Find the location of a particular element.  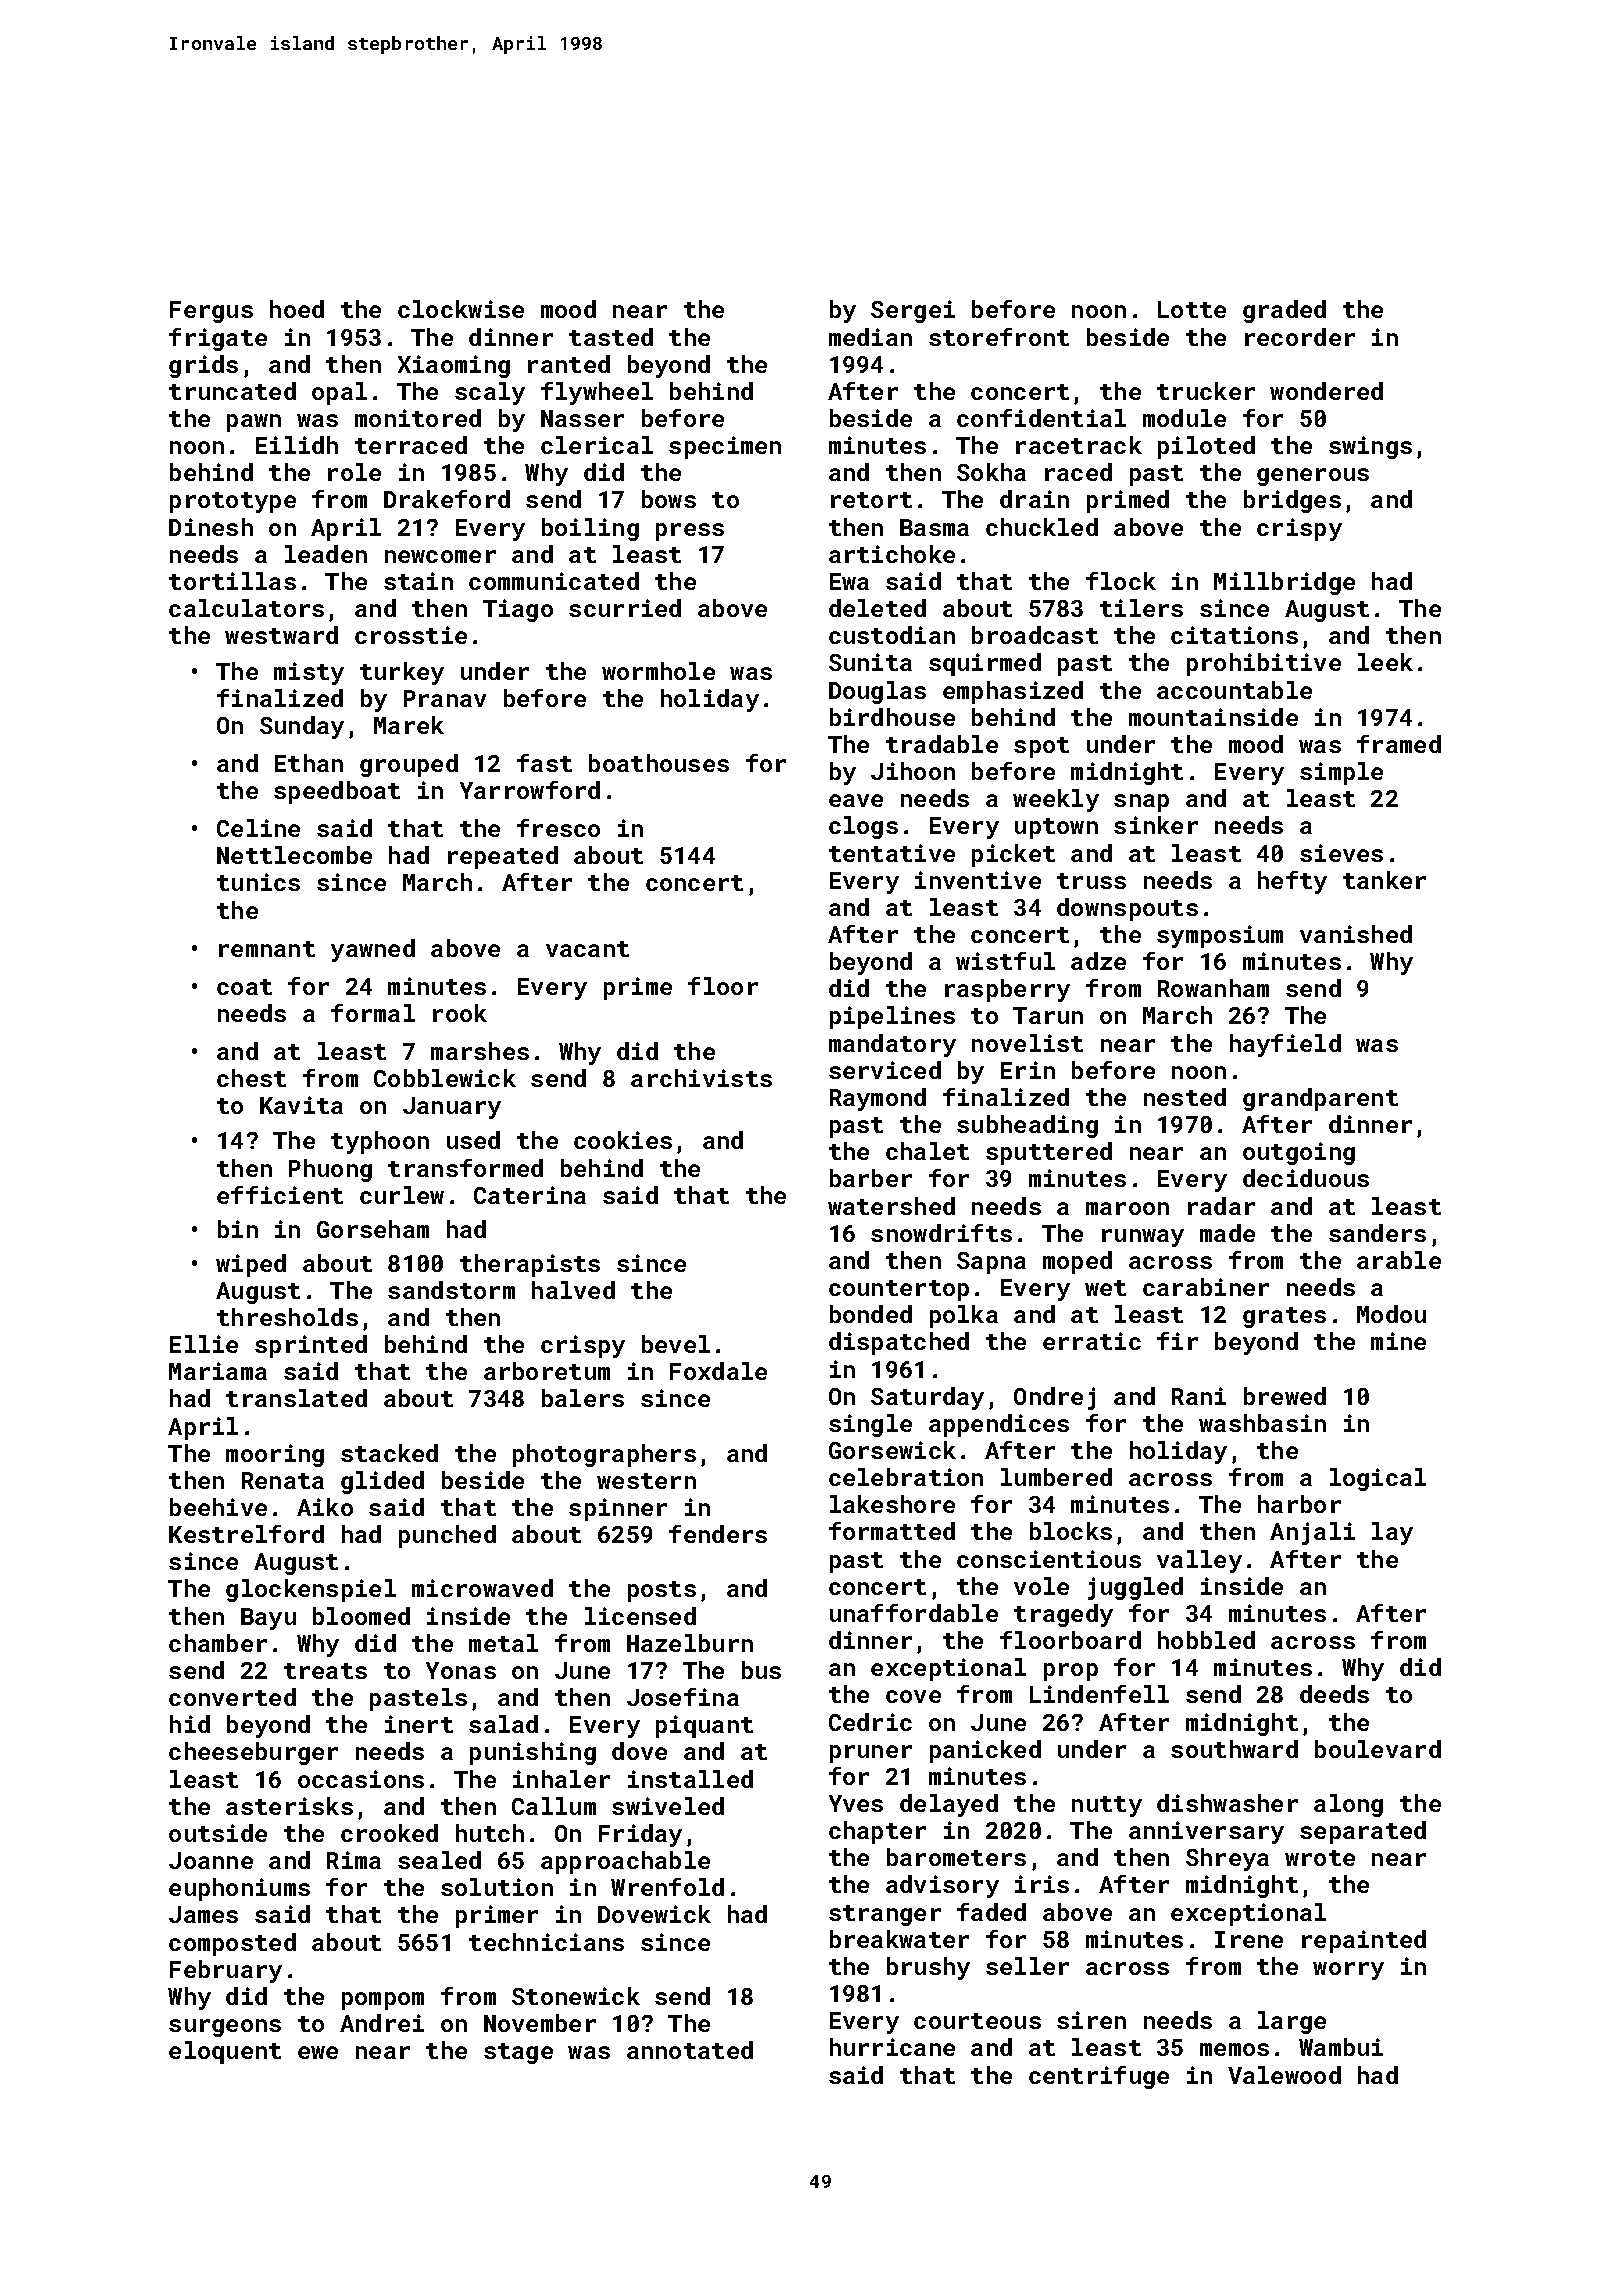

Pranav is located at coordinates (445, 698).
